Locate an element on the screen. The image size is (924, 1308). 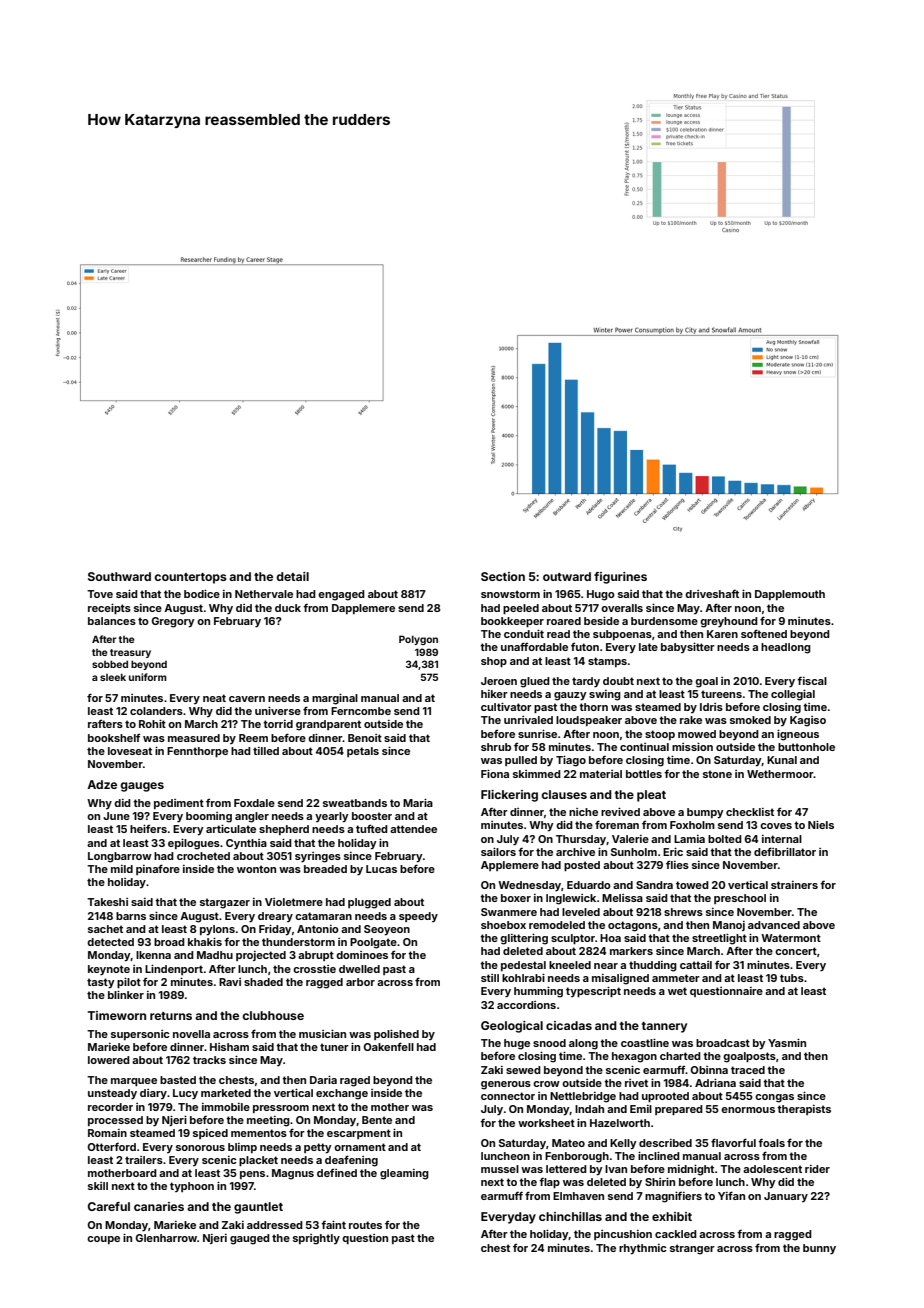
cattail is located at coordinates (696, 965).
